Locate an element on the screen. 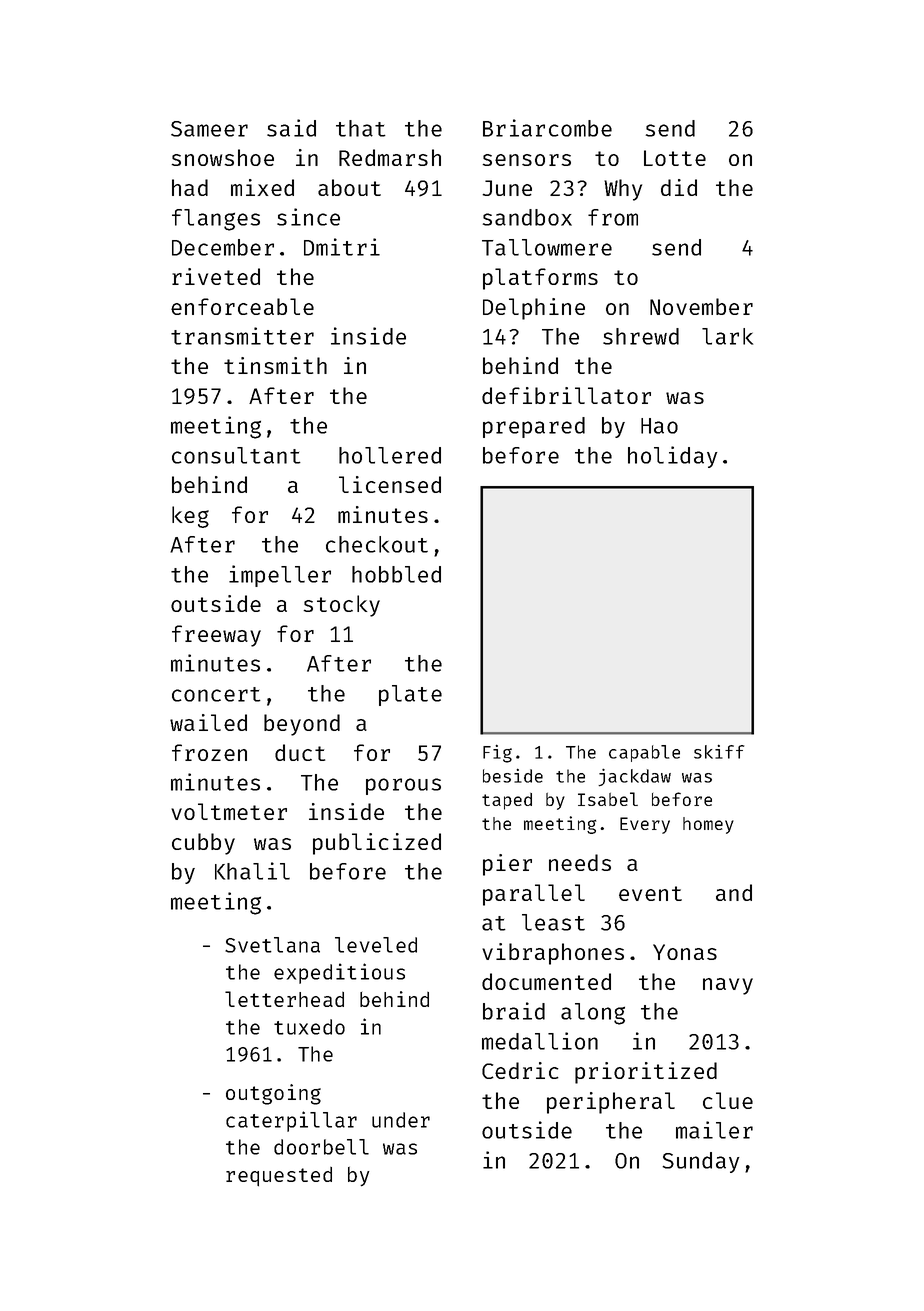  duct is located at coordinates (300, 752).
